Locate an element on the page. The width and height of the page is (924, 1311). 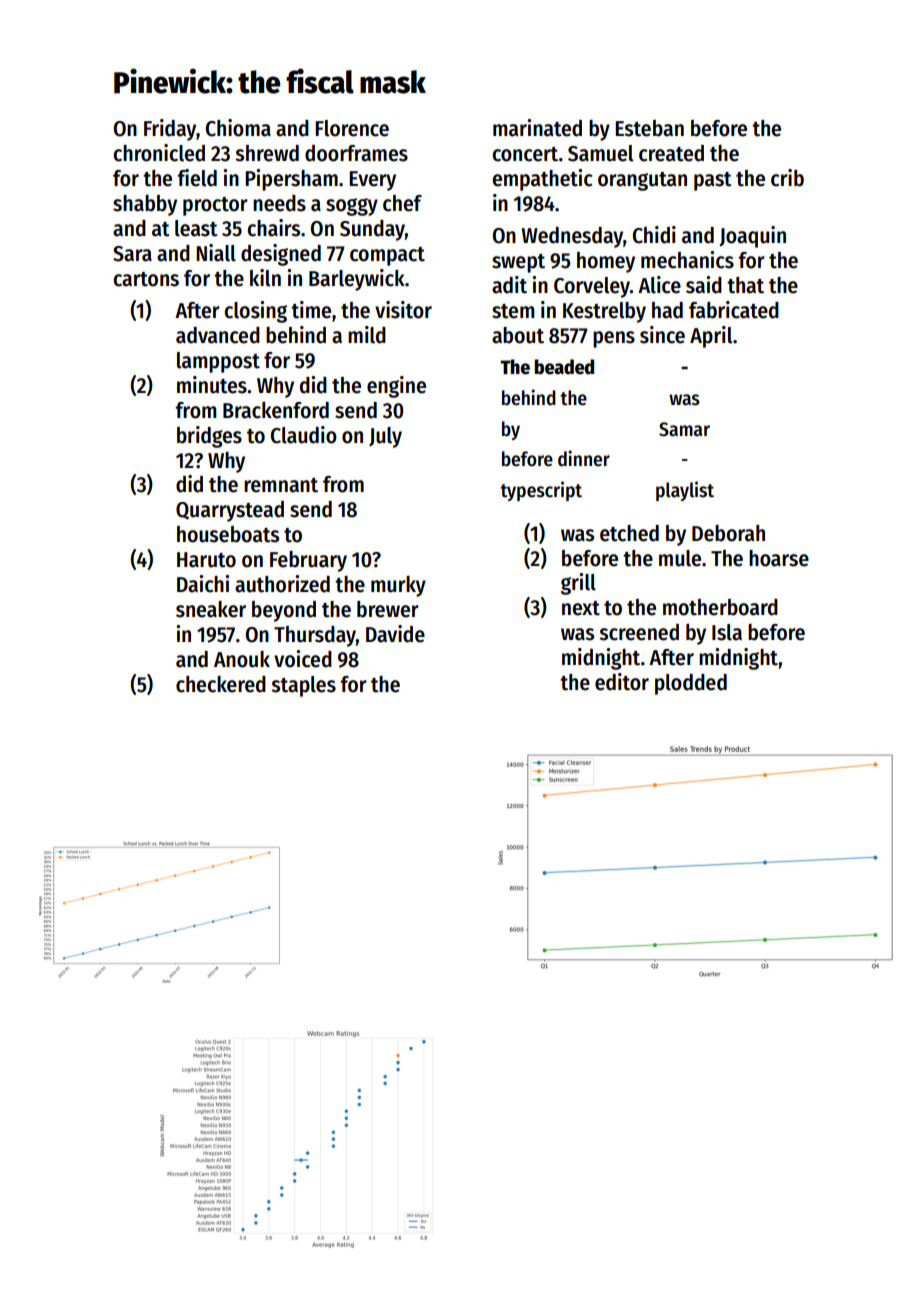
Alice is located at coordinates (659, 285).
